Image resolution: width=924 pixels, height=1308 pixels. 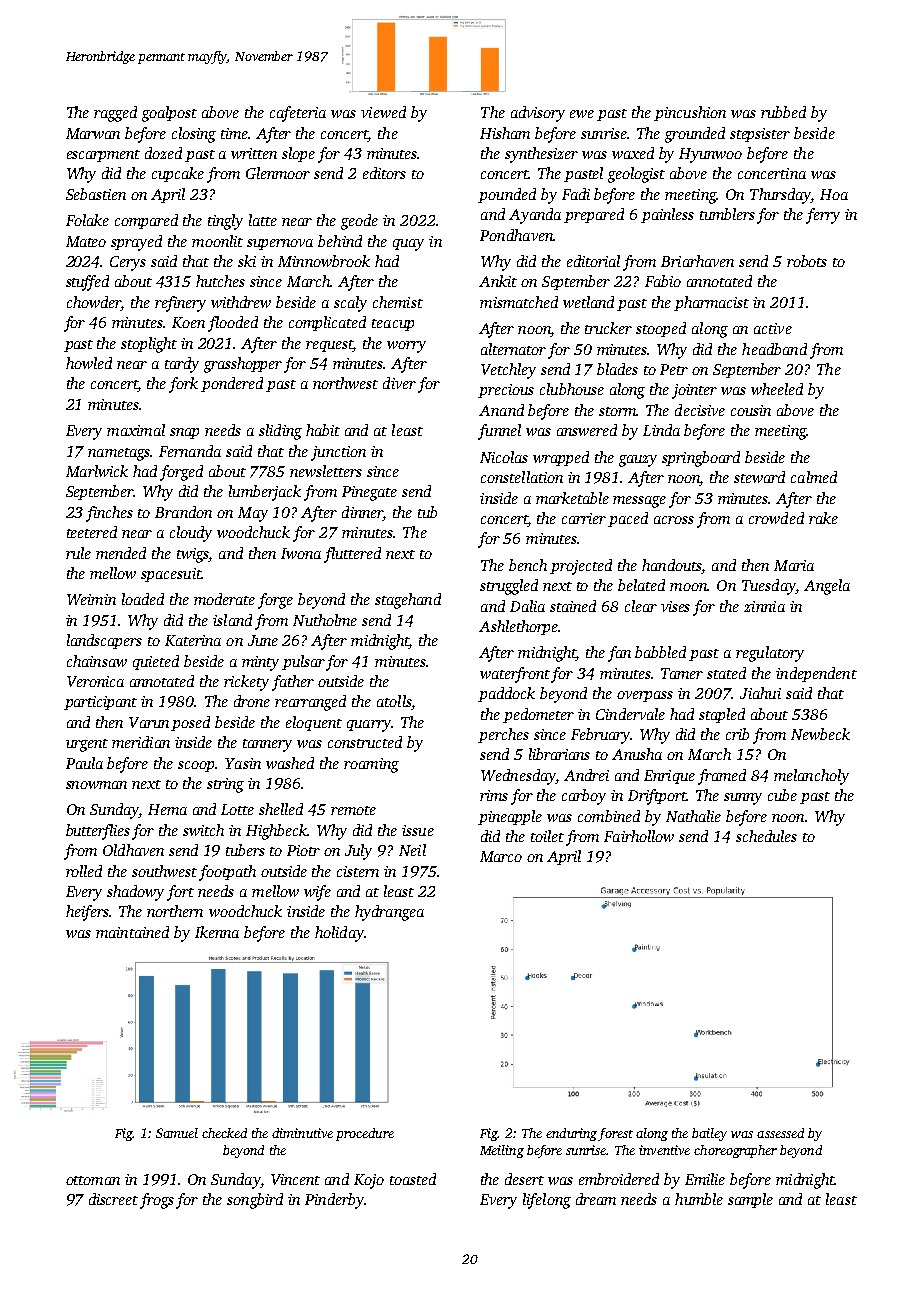 What do you see at coordinates (780, 1133) in the screenshot?
I see `assessed` at bounding box center [780, 1133].
